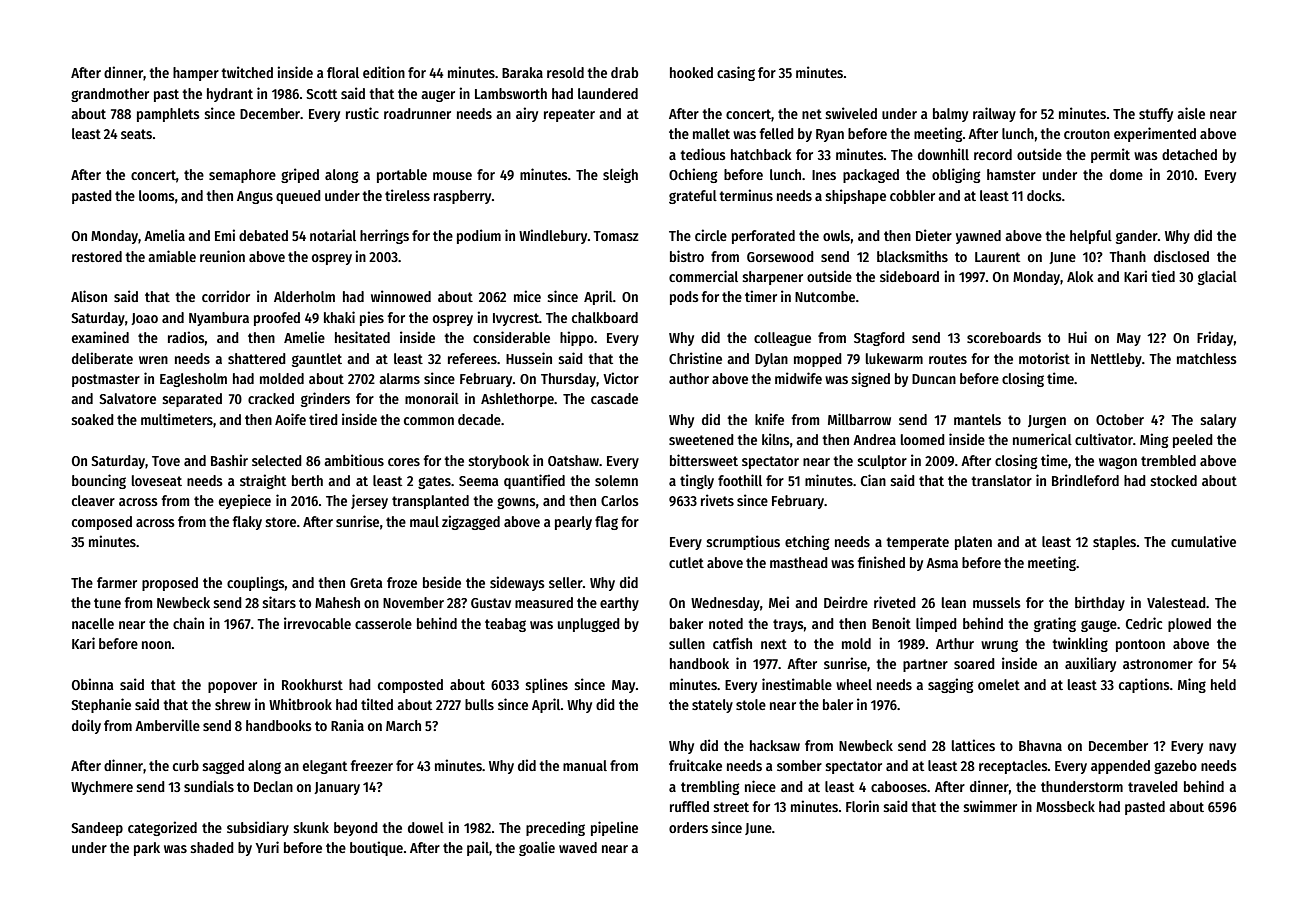 This document has height=924, width=1308. Describe the element at coordinates (170, 584) in the document. I see `proposed` at that location.
